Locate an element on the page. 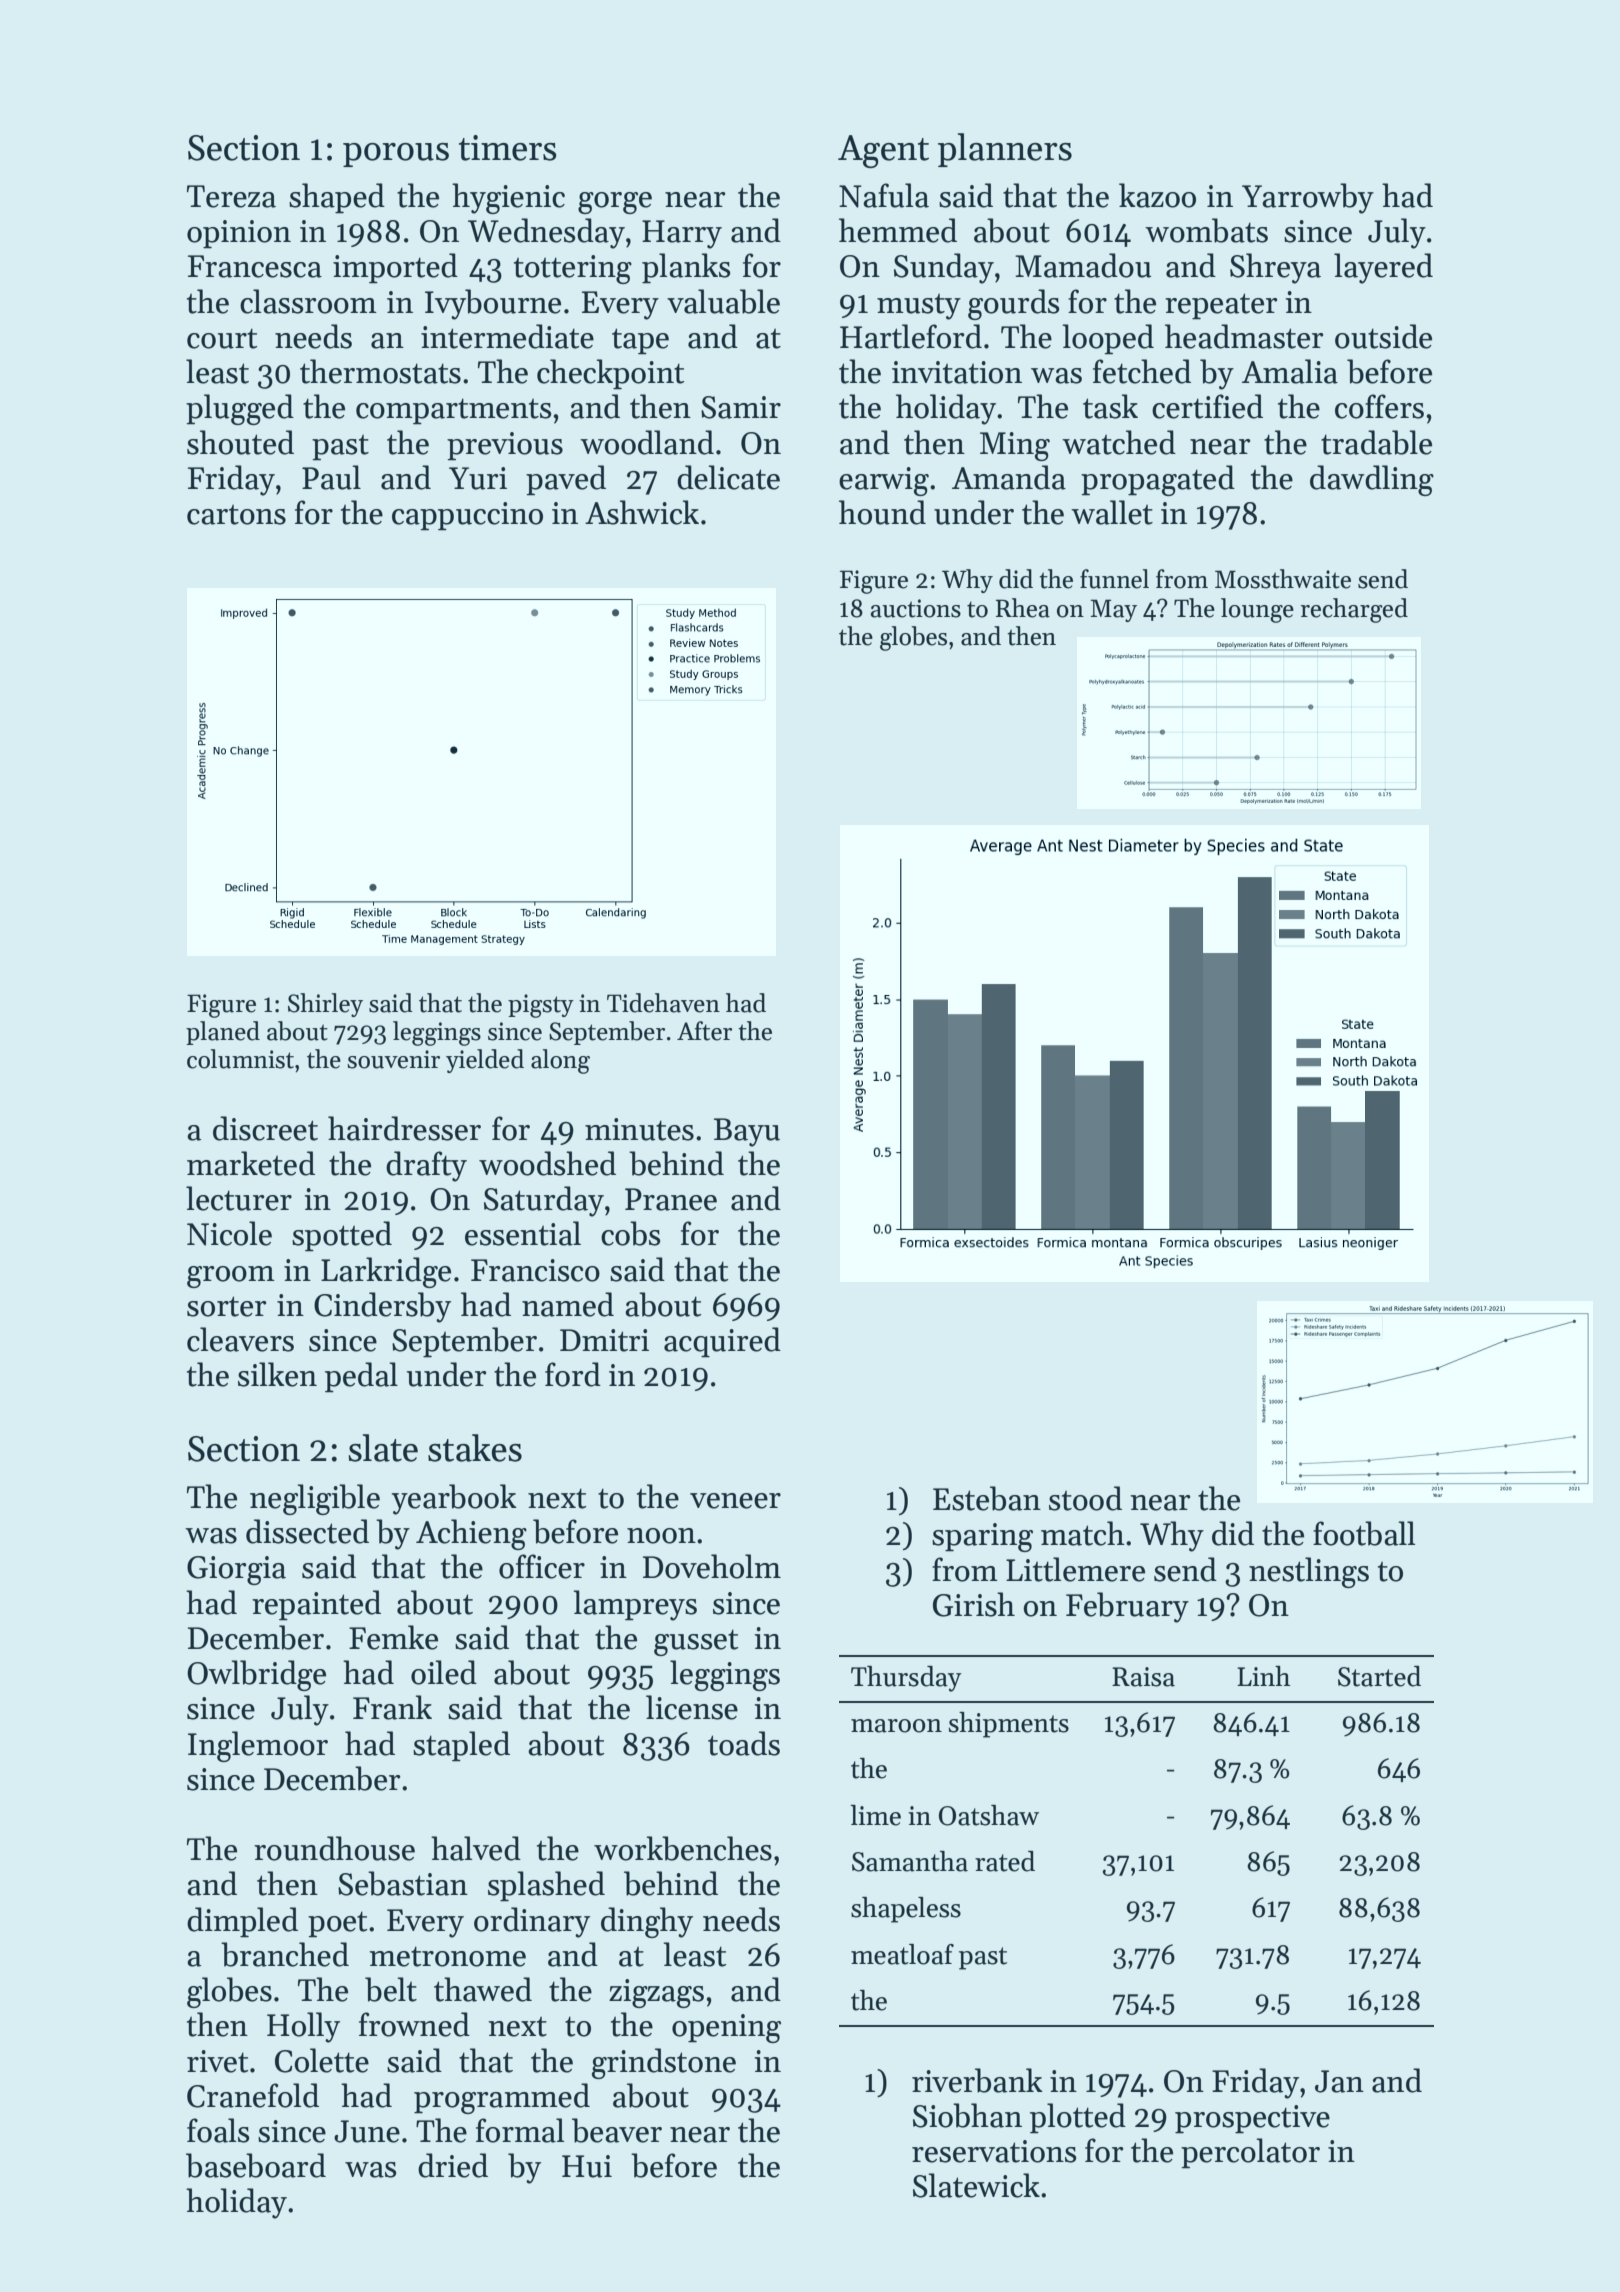 The width and height of the page is (1620, 2292). tape is located at coordinates (640, 341).
